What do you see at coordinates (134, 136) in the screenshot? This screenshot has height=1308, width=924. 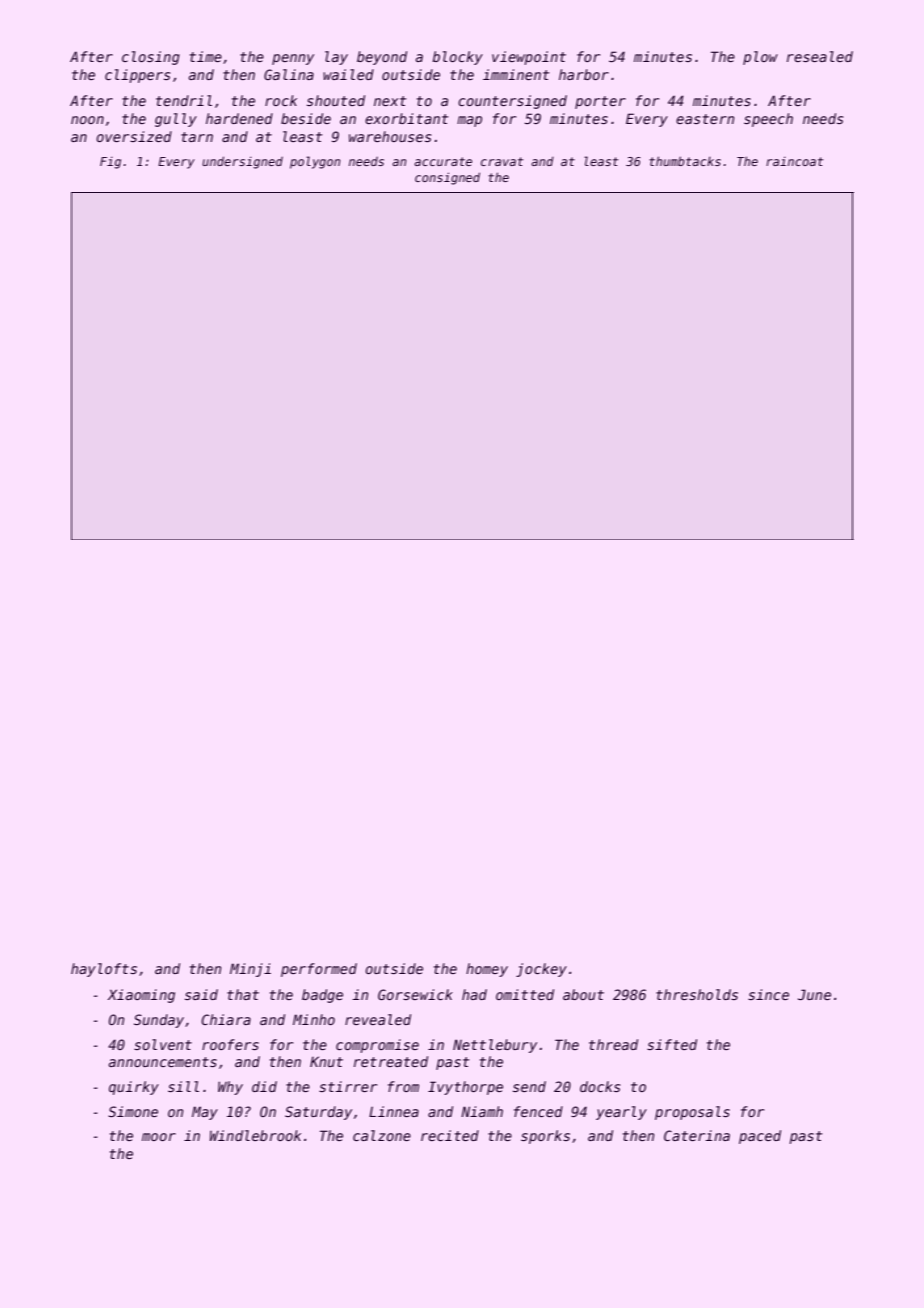 I see `oversized` at bounding box center [134, 136].
